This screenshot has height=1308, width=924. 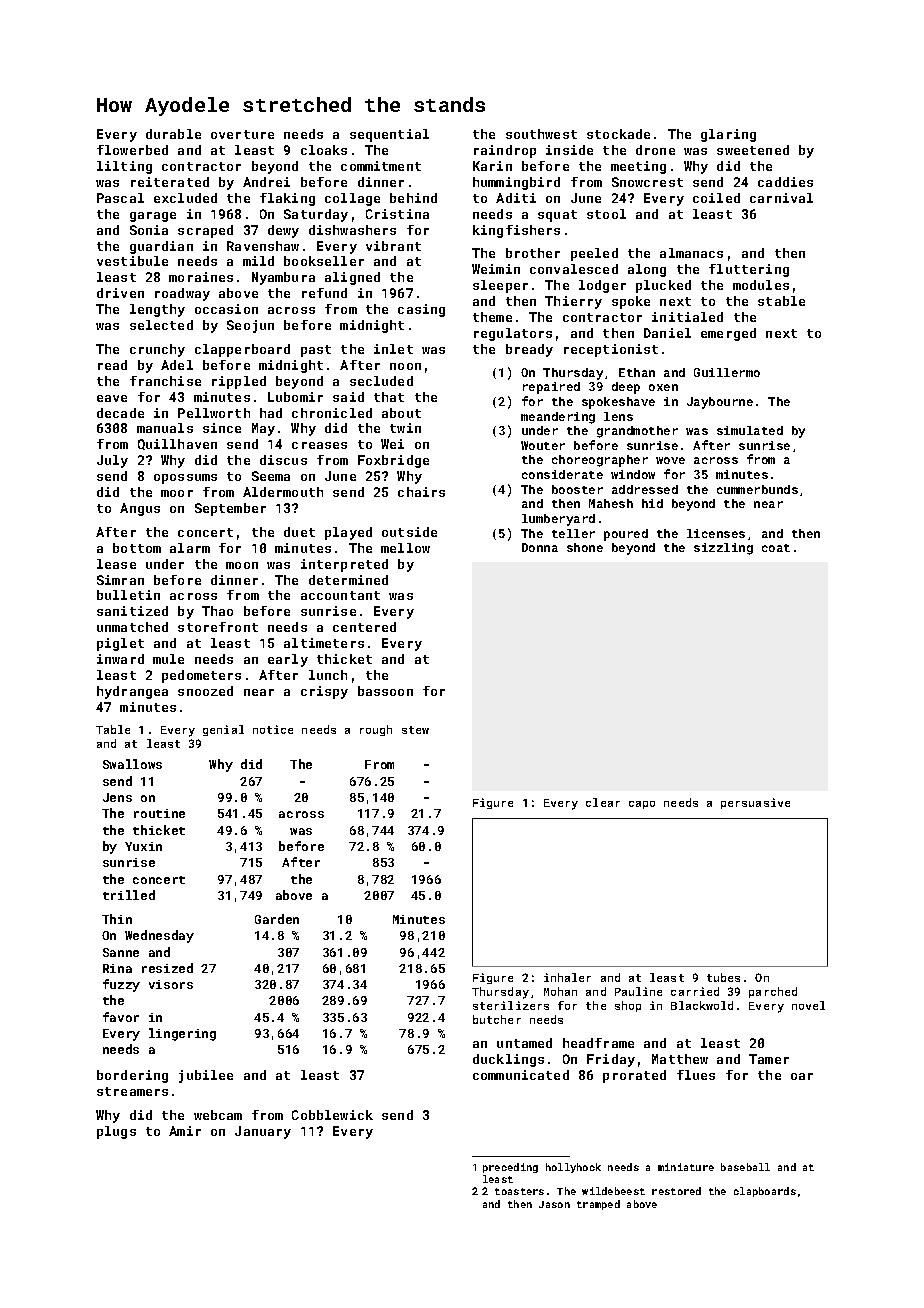 What do you see at coordinates (510, 1168) in the screenshot?
I see `preceding` at bounding box center [510, 1168].
